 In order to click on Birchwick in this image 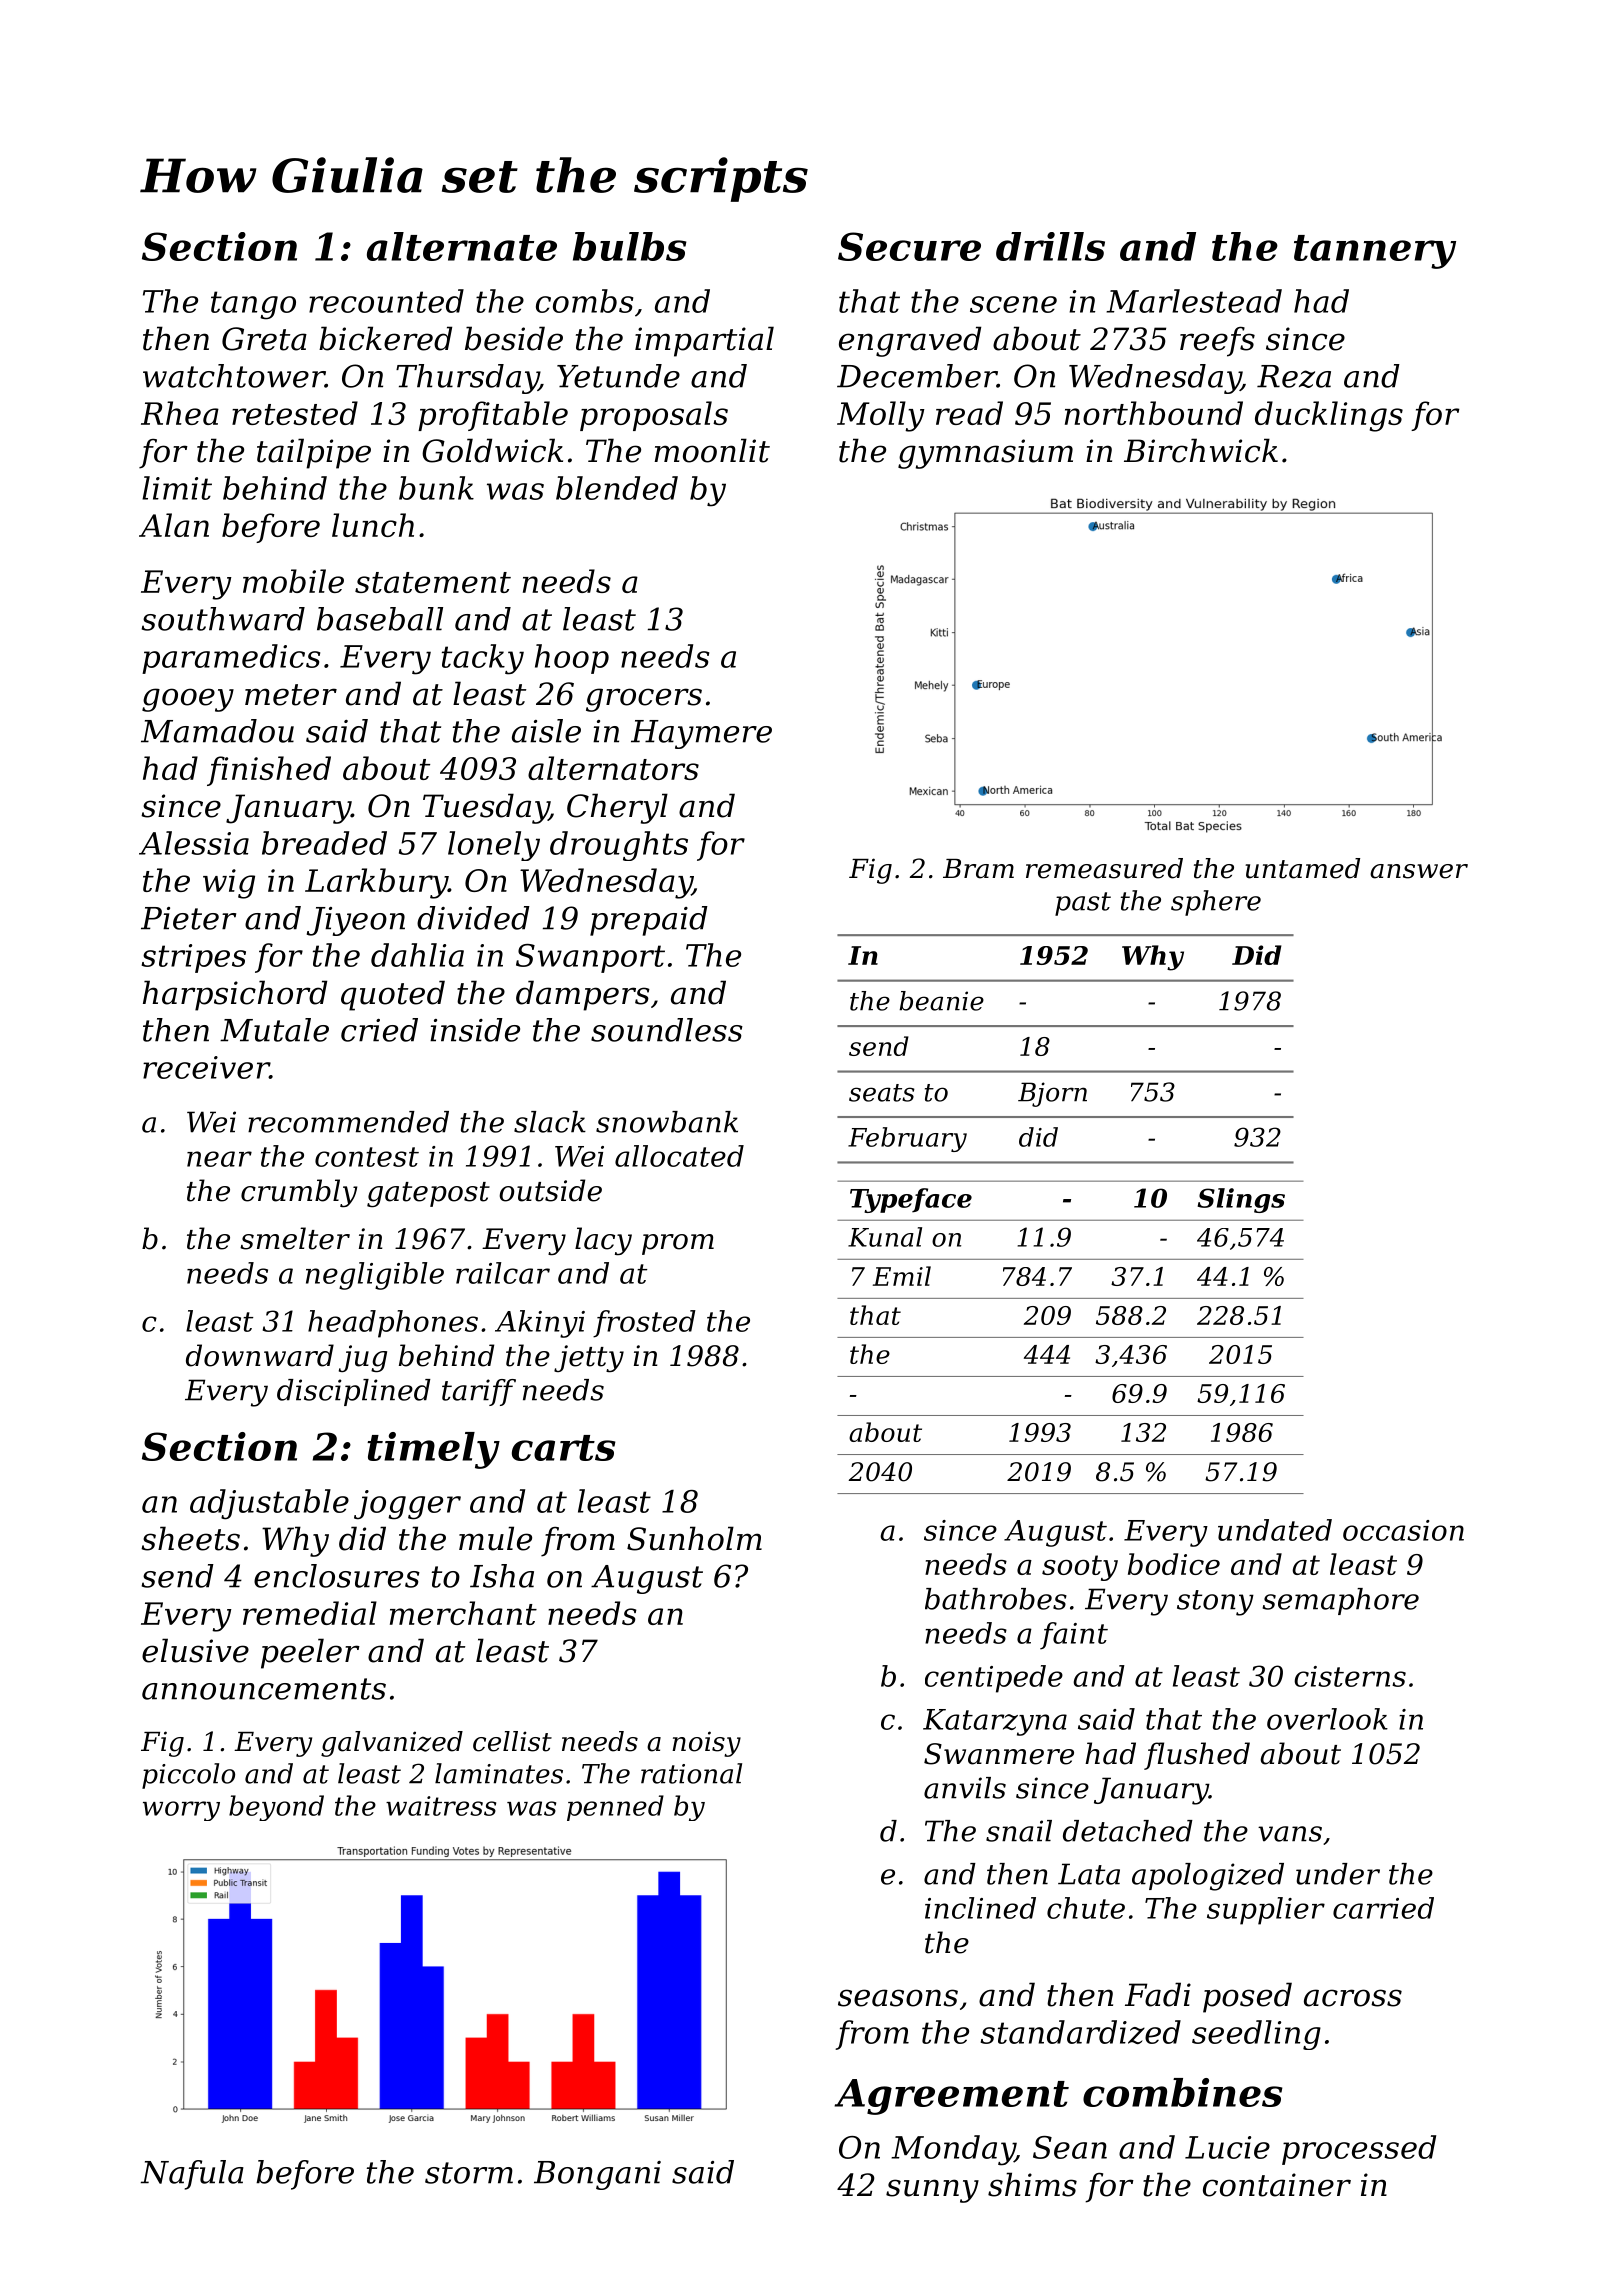, I will do `click(1201, 450)`.
